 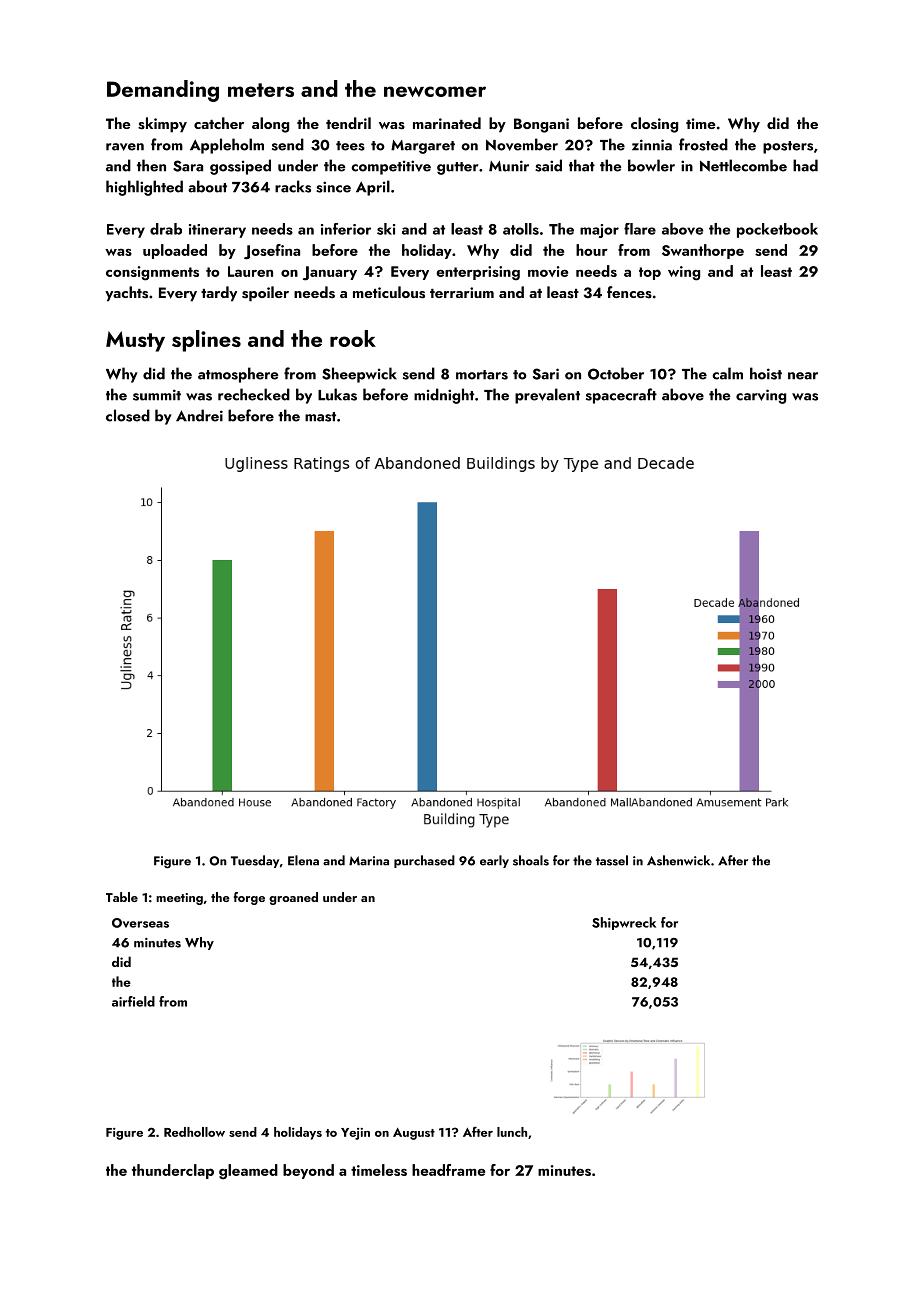 What do you see at coordinates (261, 90) in the screenshot?
I see `meters` at bounding box center [261, 90].
